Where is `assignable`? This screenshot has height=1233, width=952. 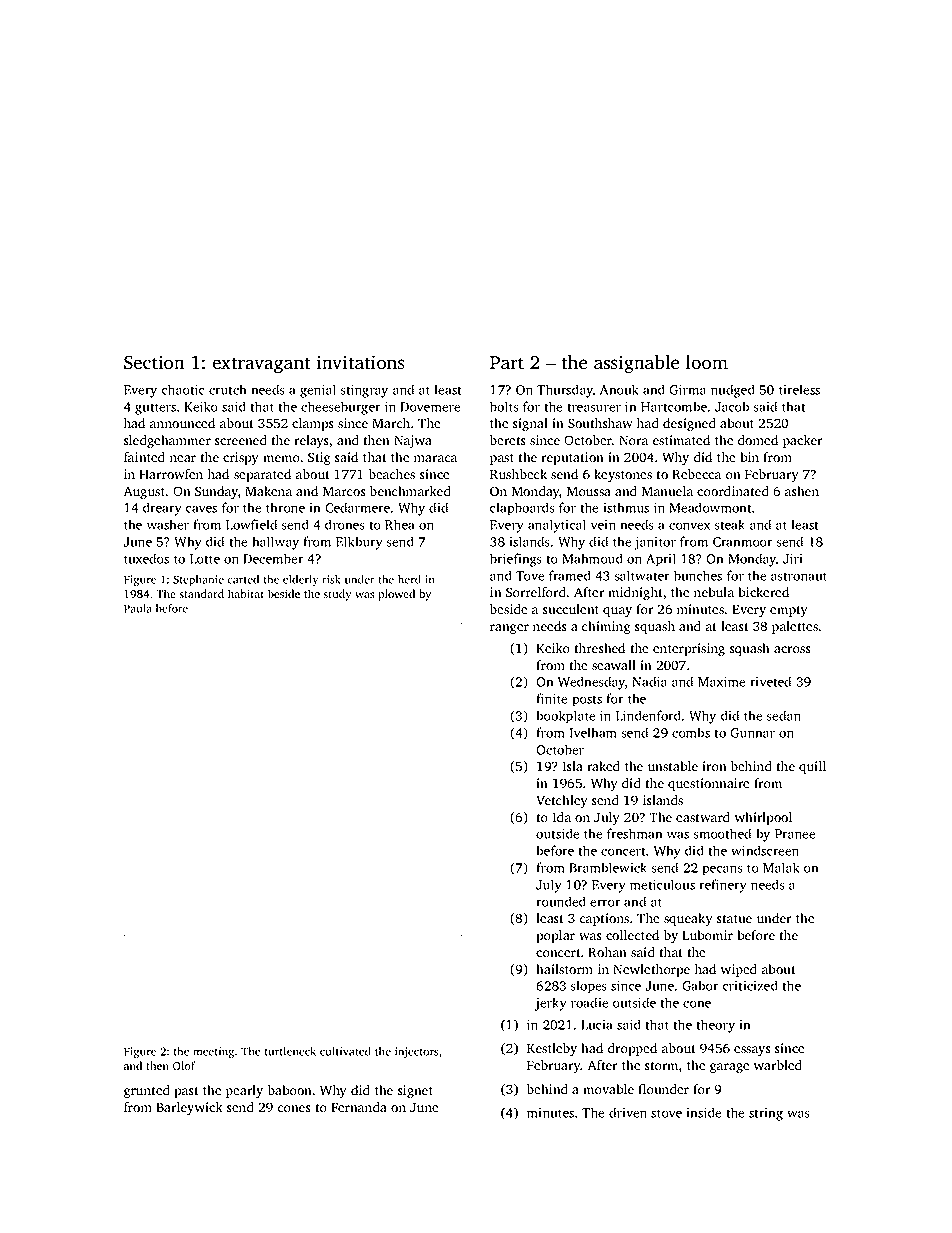 assignable is located at coordinates (636, 364).
